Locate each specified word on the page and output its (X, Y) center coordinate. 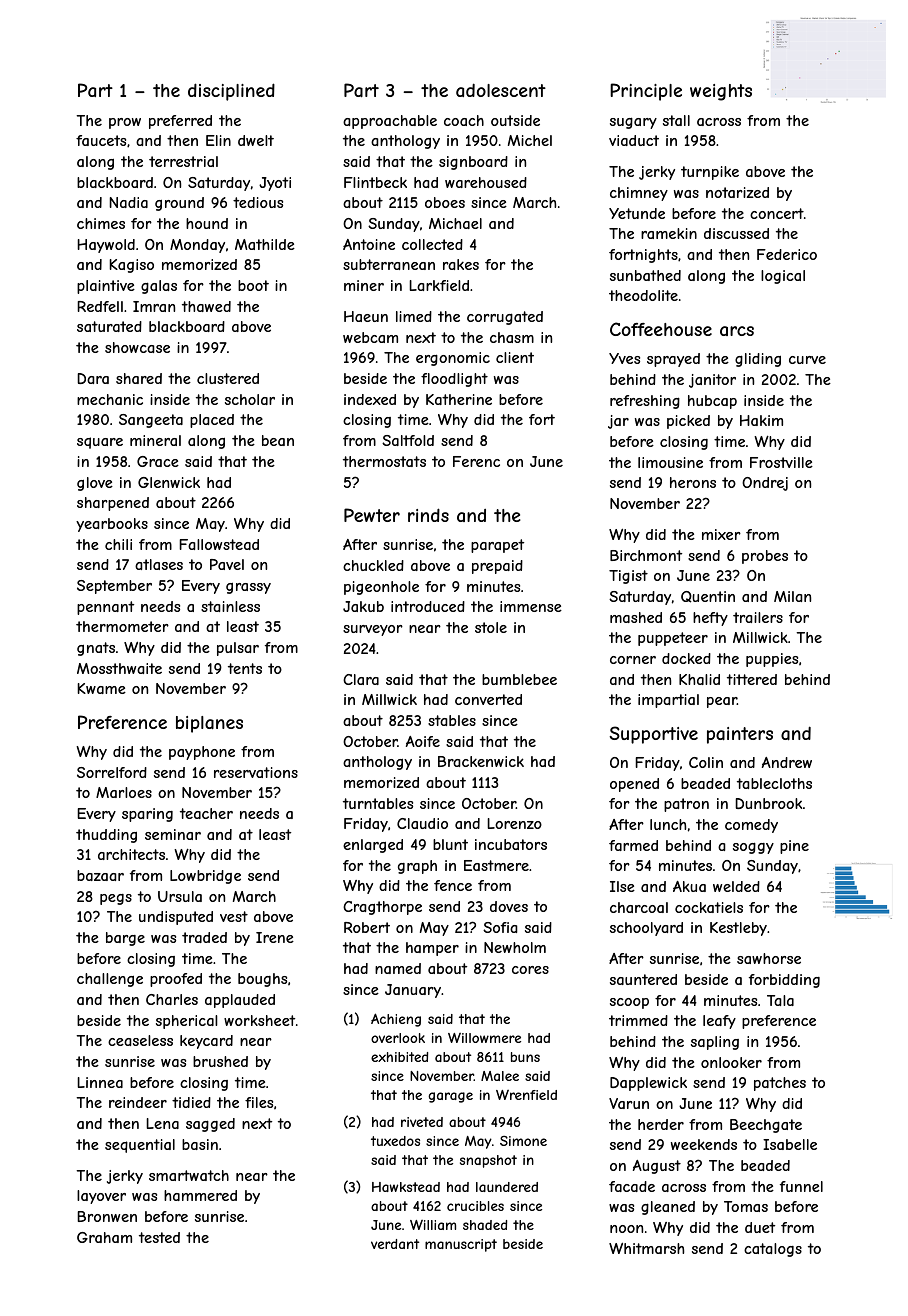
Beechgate (766, 1126)
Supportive (654, 735)
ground (179, 204)
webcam (370, 337)
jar (618, 422)
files (259, 1102)
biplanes (209, 724)
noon (626, 1229)
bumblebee (519, 679)
